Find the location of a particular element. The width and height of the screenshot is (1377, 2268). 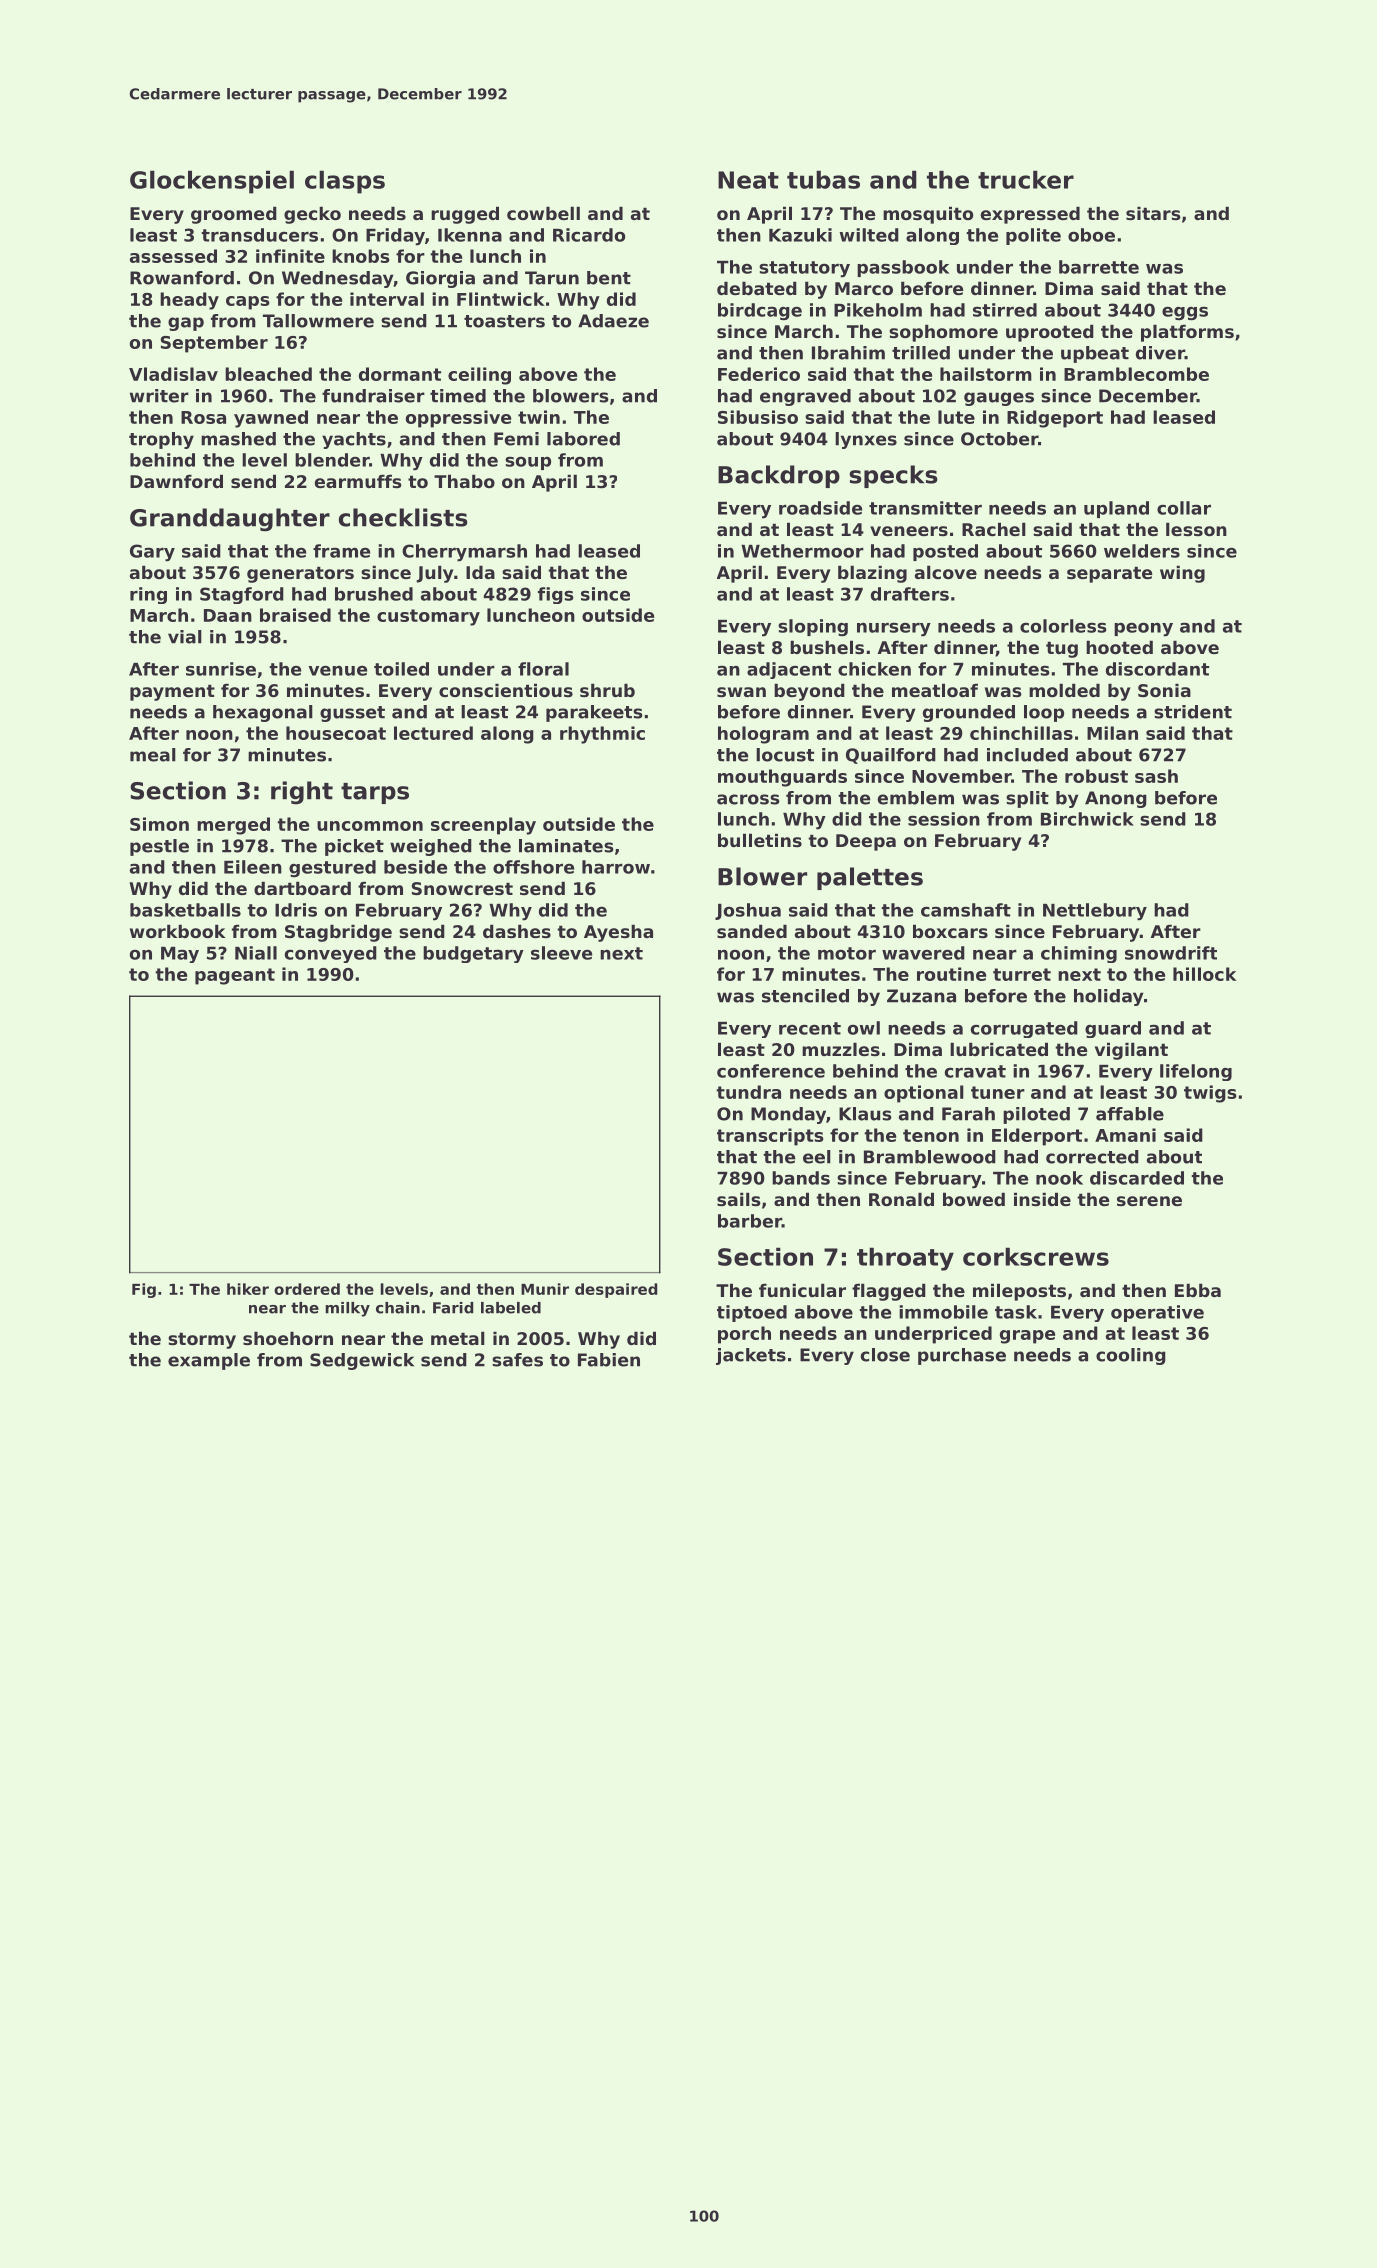

metal is located at coordinates (458, 1338).
